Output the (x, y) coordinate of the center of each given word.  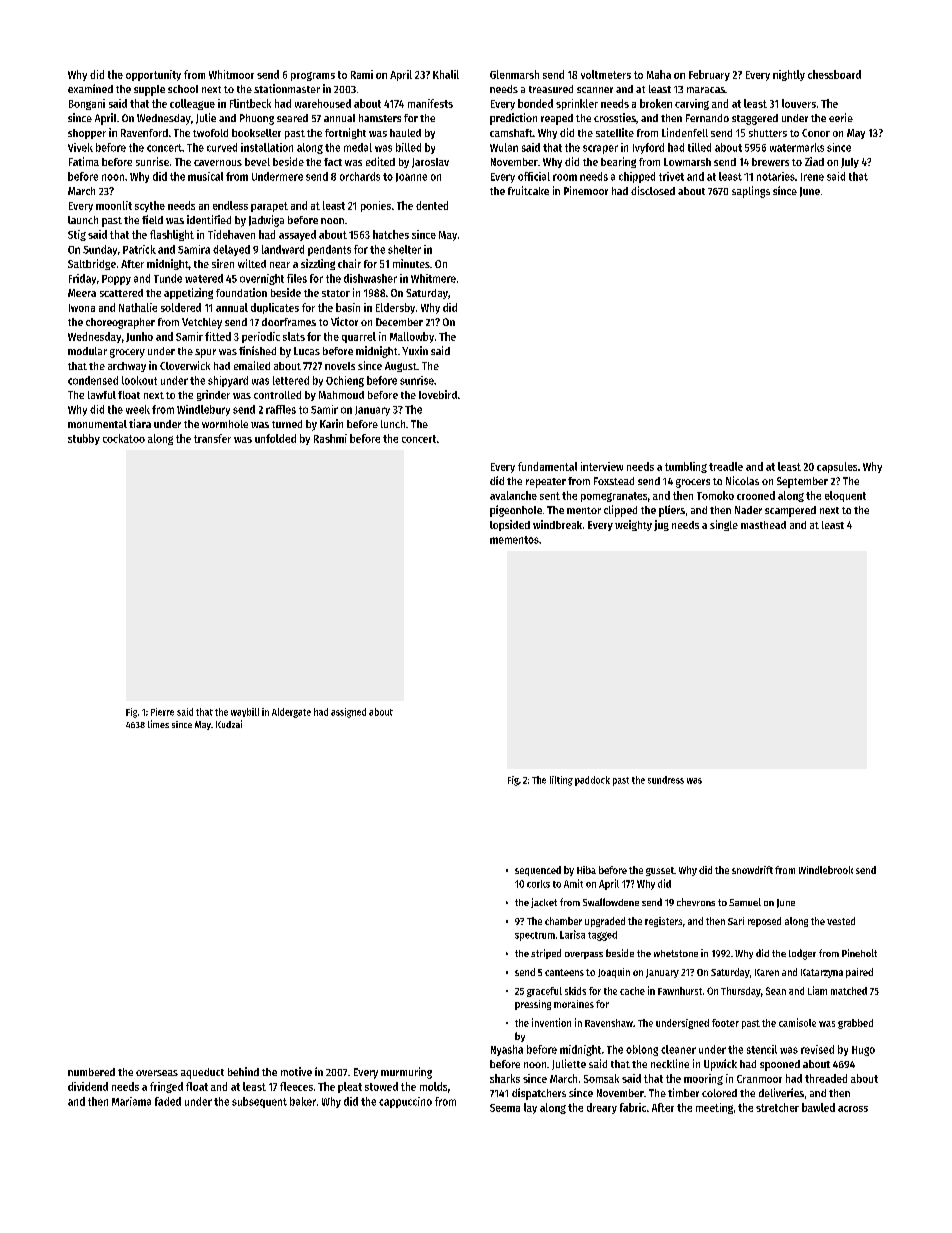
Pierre (162, 712)
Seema (505, 1108)
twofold (210, 133)
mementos (514, 540)
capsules (837, 467)
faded (168, 1101)
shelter (404, 249)
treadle (726, 466)
